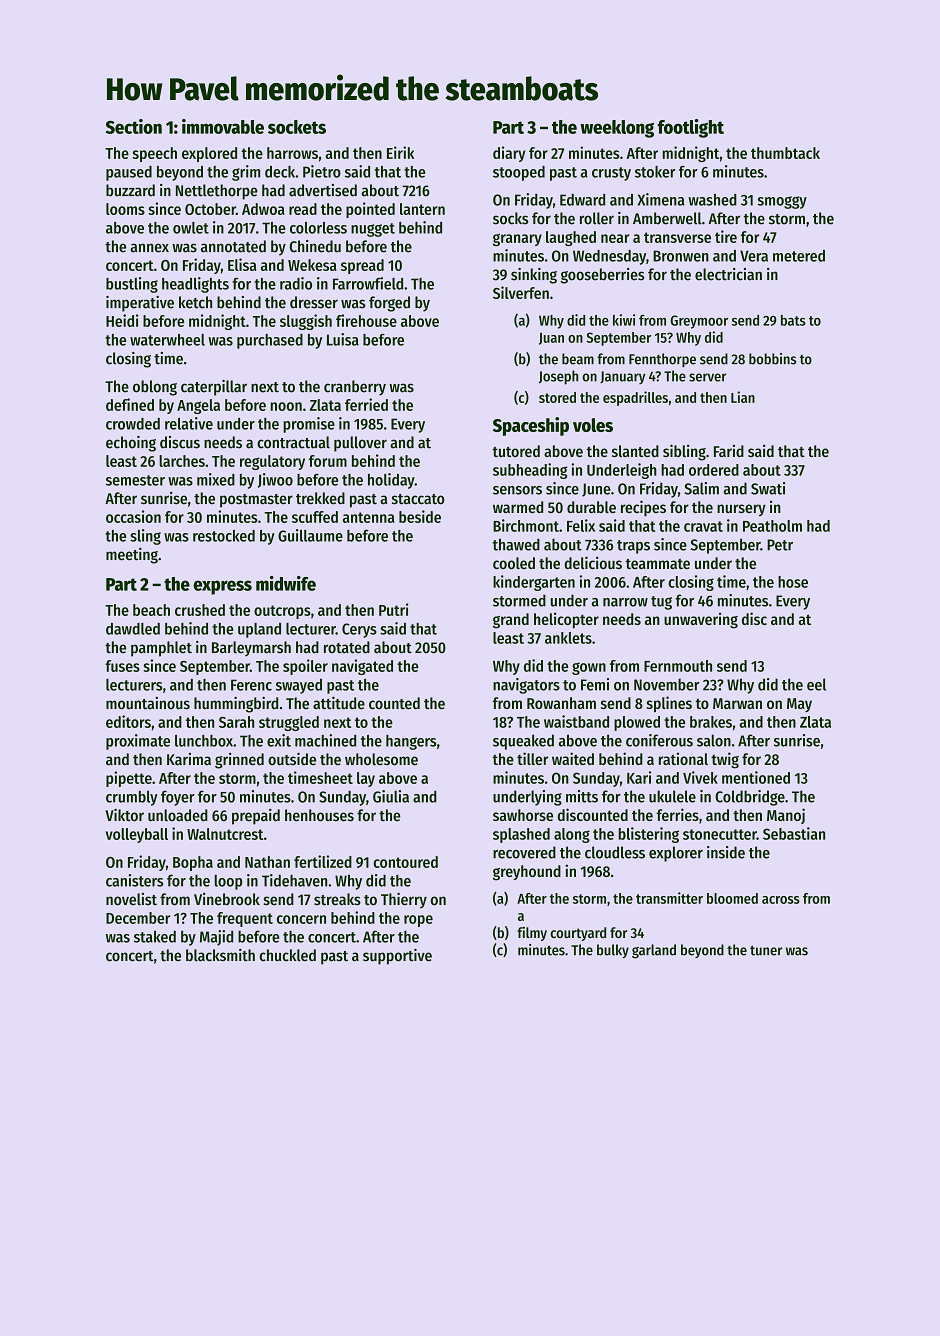 This screenshot has height=1336, width=940. I want to click on blacksmith, so click(220, 955).
